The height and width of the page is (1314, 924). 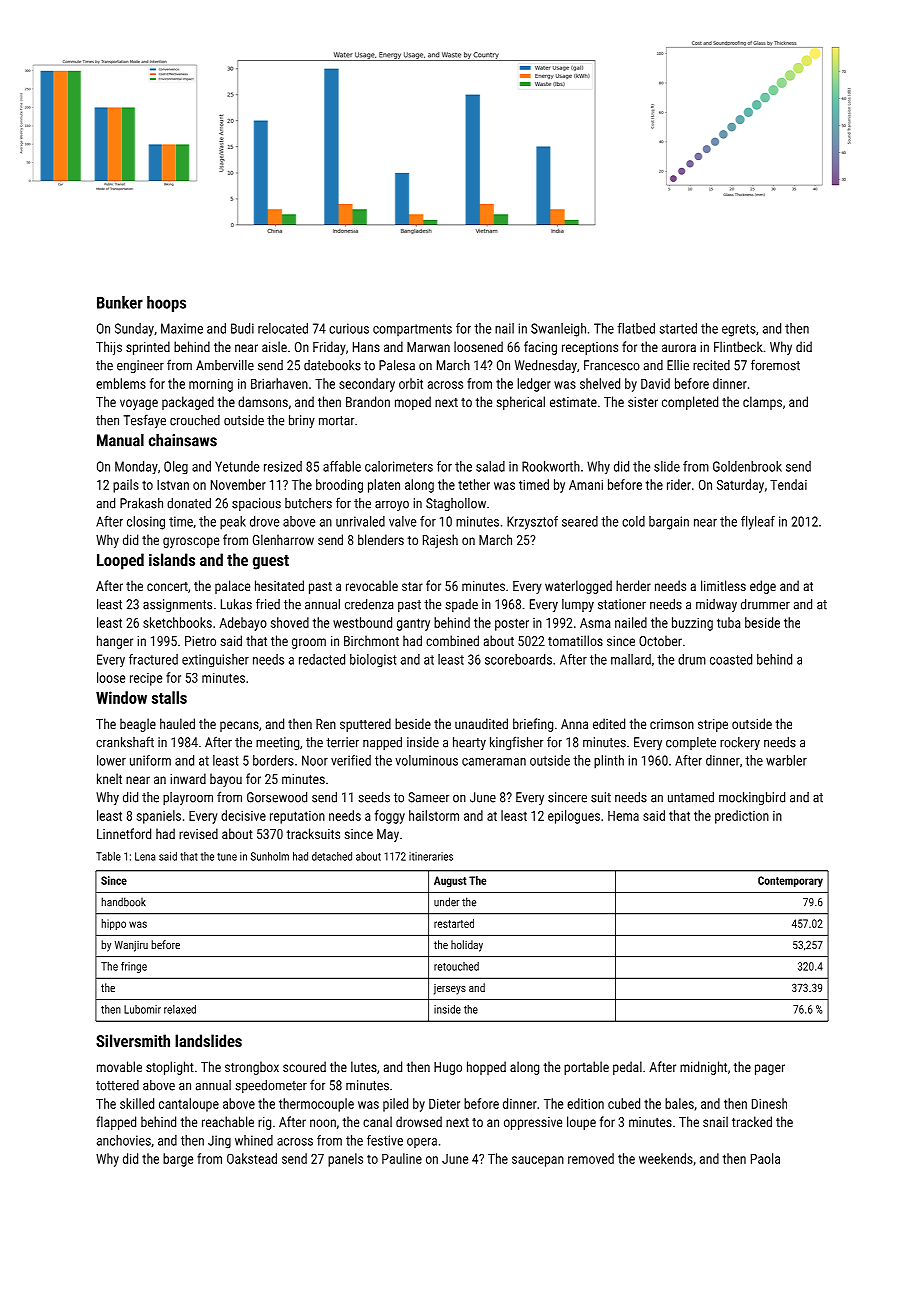 What do you see at coordinates (371, 640) in the page?
I see `Birchmont` at bounding box center [371, 640].
